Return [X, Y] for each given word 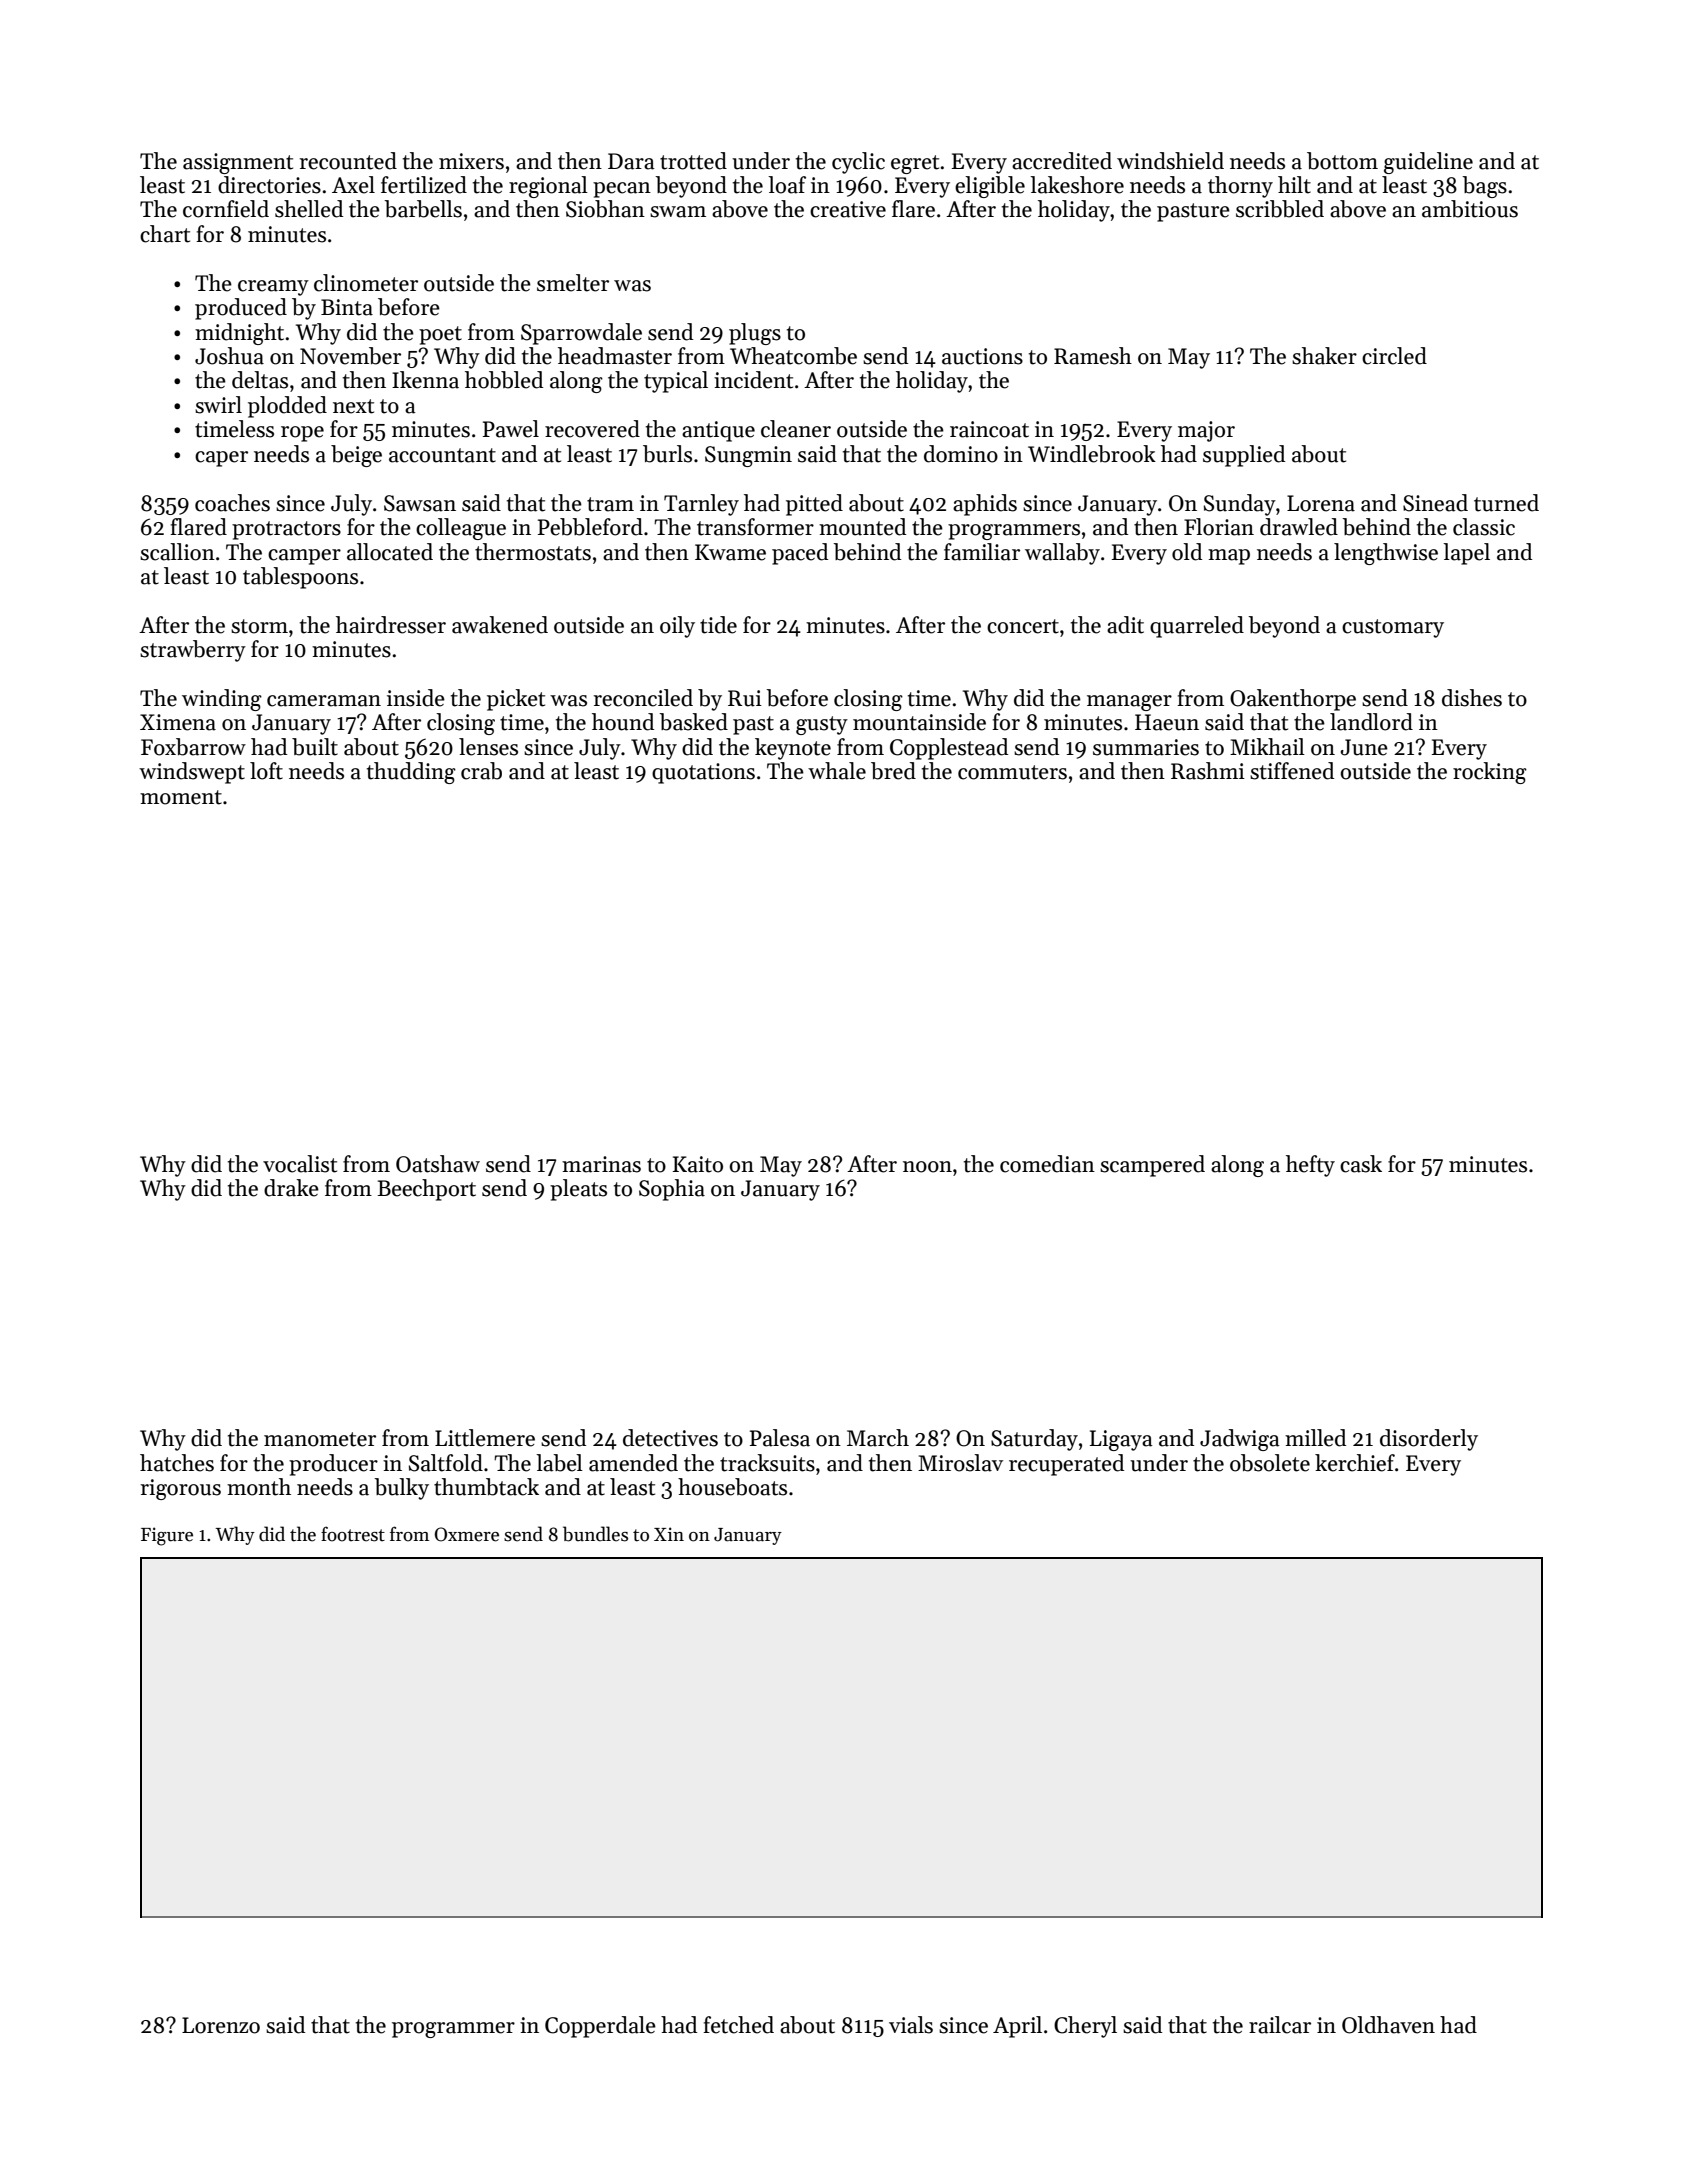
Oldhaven [1388, 2025]
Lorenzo [221, 2025]
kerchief [1355, 1463]
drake [291, 1188]
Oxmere [467, 1534]
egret [915, 164]
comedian [1047, 1164]
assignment [238, 163]
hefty [1310, 1166]
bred [893, 771]
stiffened [1292, 771]
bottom [1342, 161]
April [1017, 2027]
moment [181, 797]
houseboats [732, 1487]
